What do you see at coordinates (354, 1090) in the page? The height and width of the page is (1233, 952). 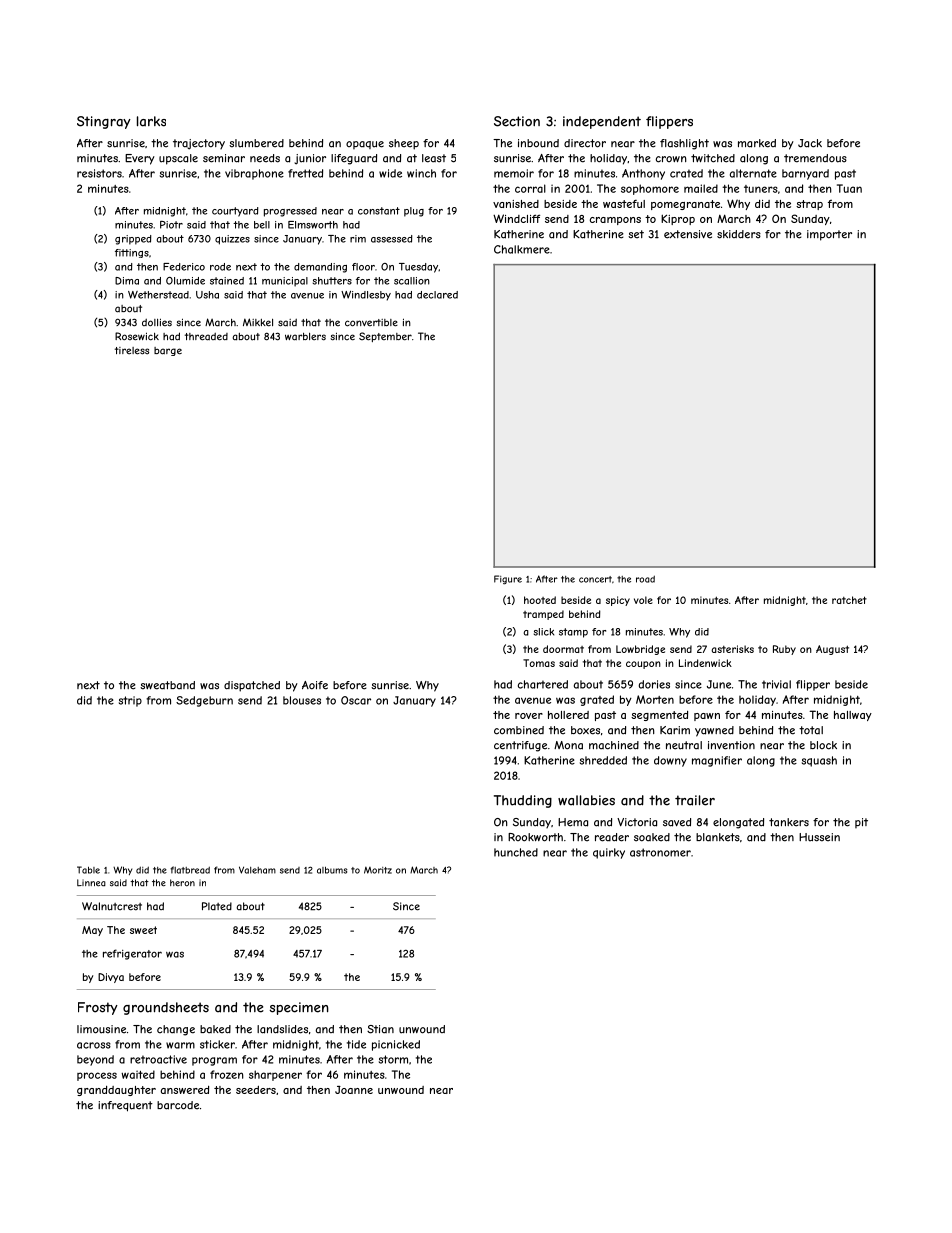 I see `Joanne` at bounding box center [354, 1090].
